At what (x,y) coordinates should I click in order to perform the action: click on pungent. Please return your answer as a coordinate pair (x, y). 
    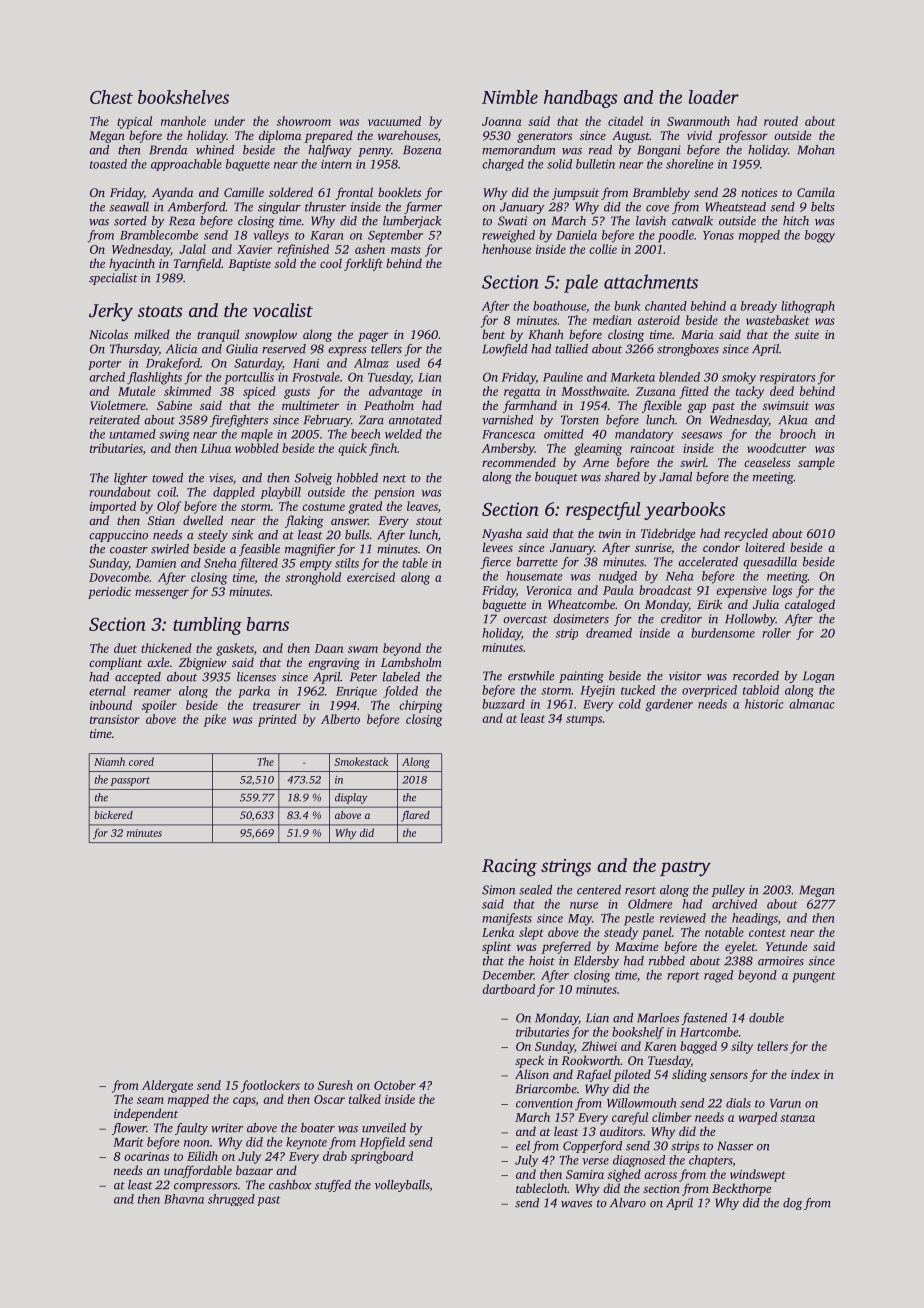
    Looking at the image, I should click on (813, 977).
